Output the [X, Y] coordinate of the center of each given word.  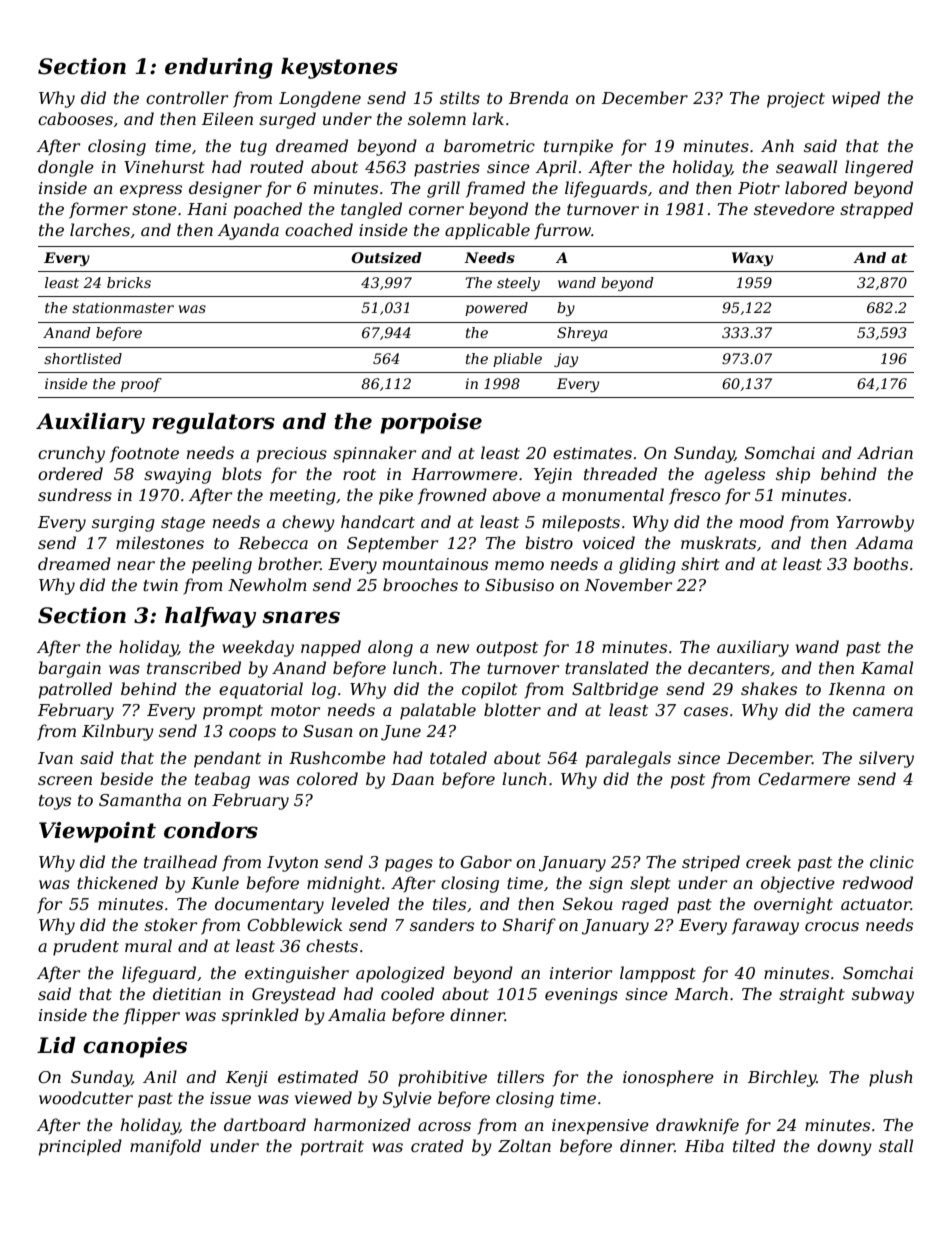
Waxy [752, 259]
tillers [520, 1076]
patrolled [75, 690]
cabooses [75, 118]
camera [883, 711]
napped [331, 648]
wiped [856, 99]
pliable [517, 360]
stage [183, 524]
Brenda [538, 97]
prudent [86, 947]
